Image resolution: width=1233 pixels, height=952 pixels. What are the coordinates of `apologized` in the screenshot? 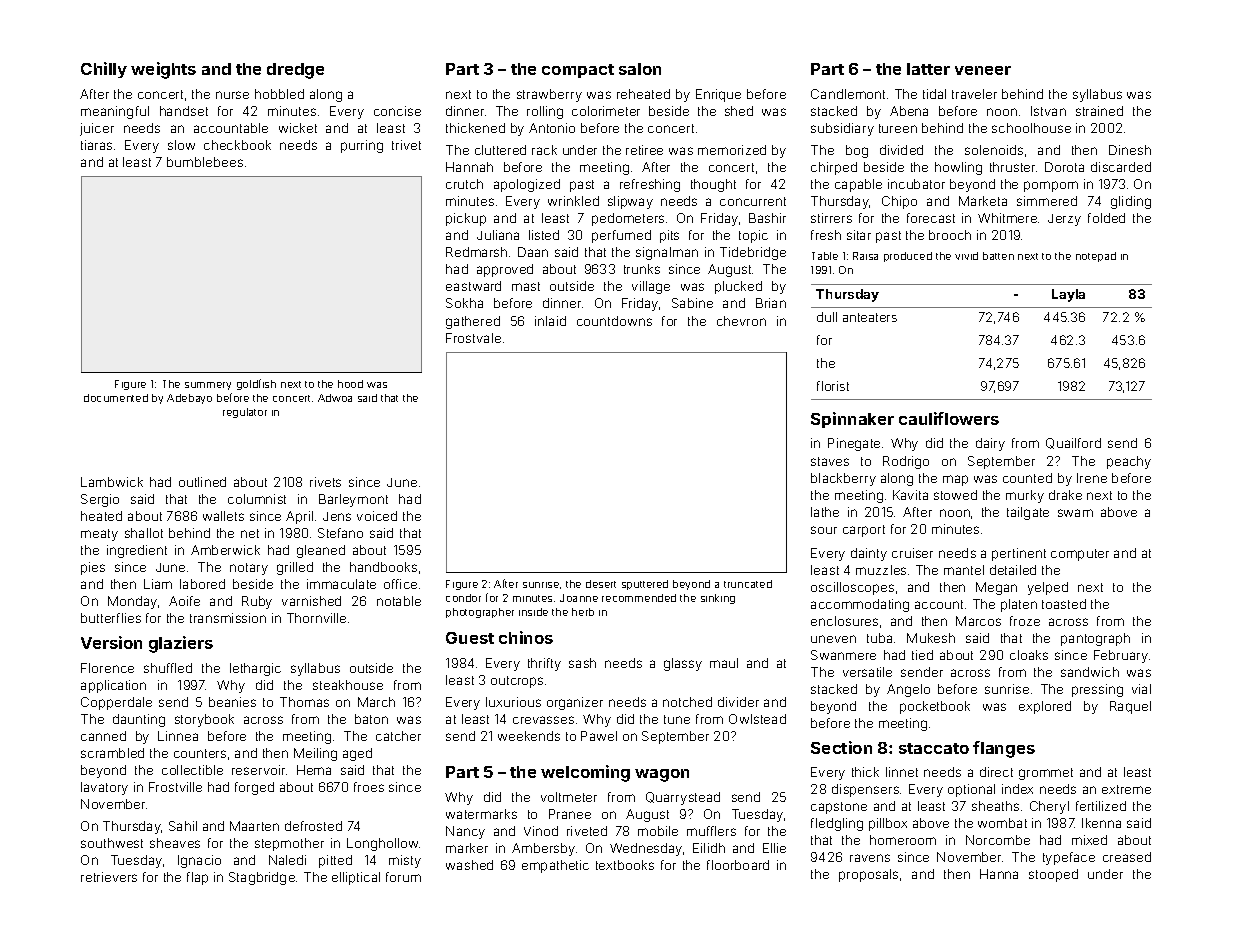 It's located at (527, 185).
